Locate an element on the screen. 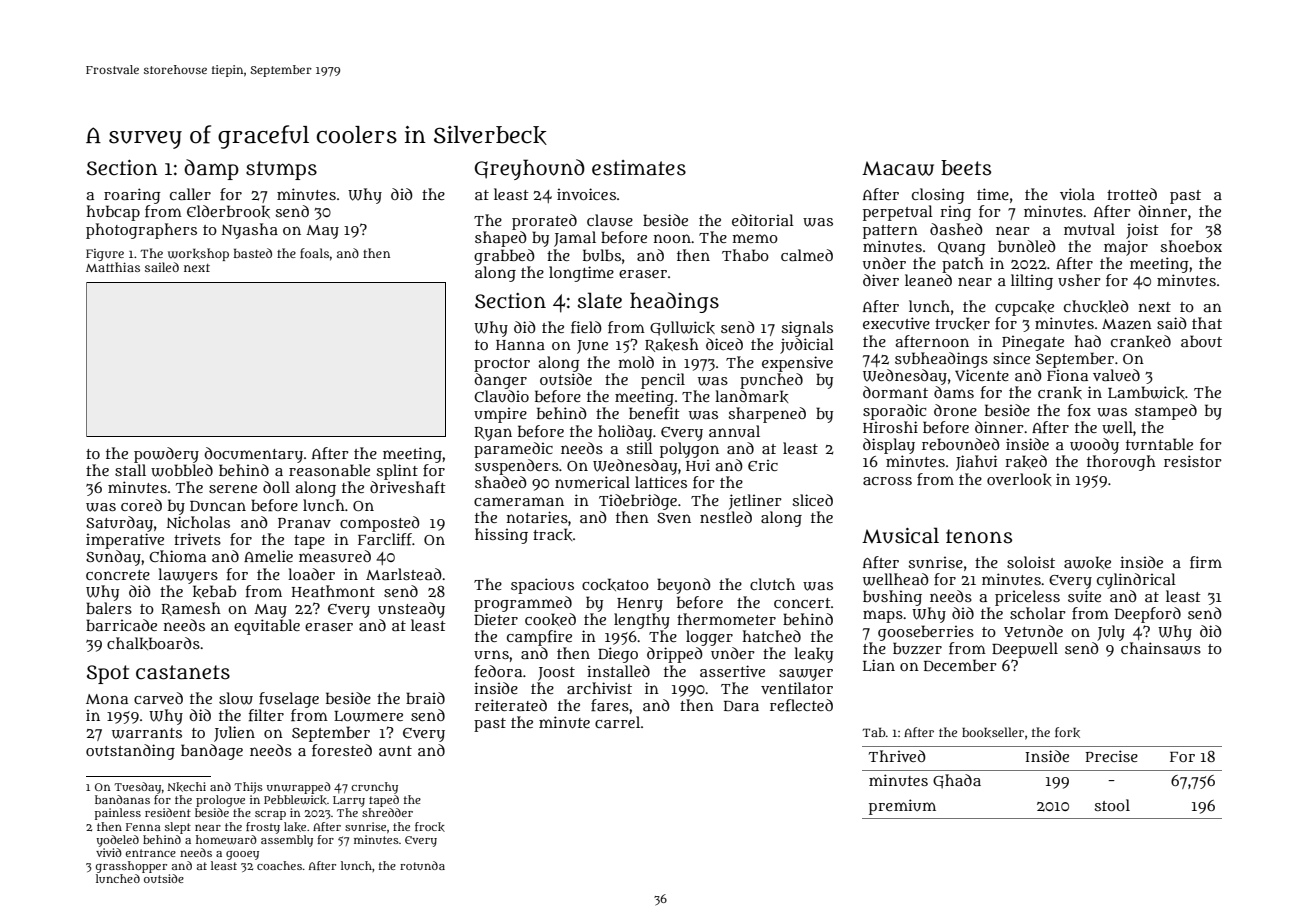 The image size is (1308, 924). coaches is located at coordinates (279, 865).
